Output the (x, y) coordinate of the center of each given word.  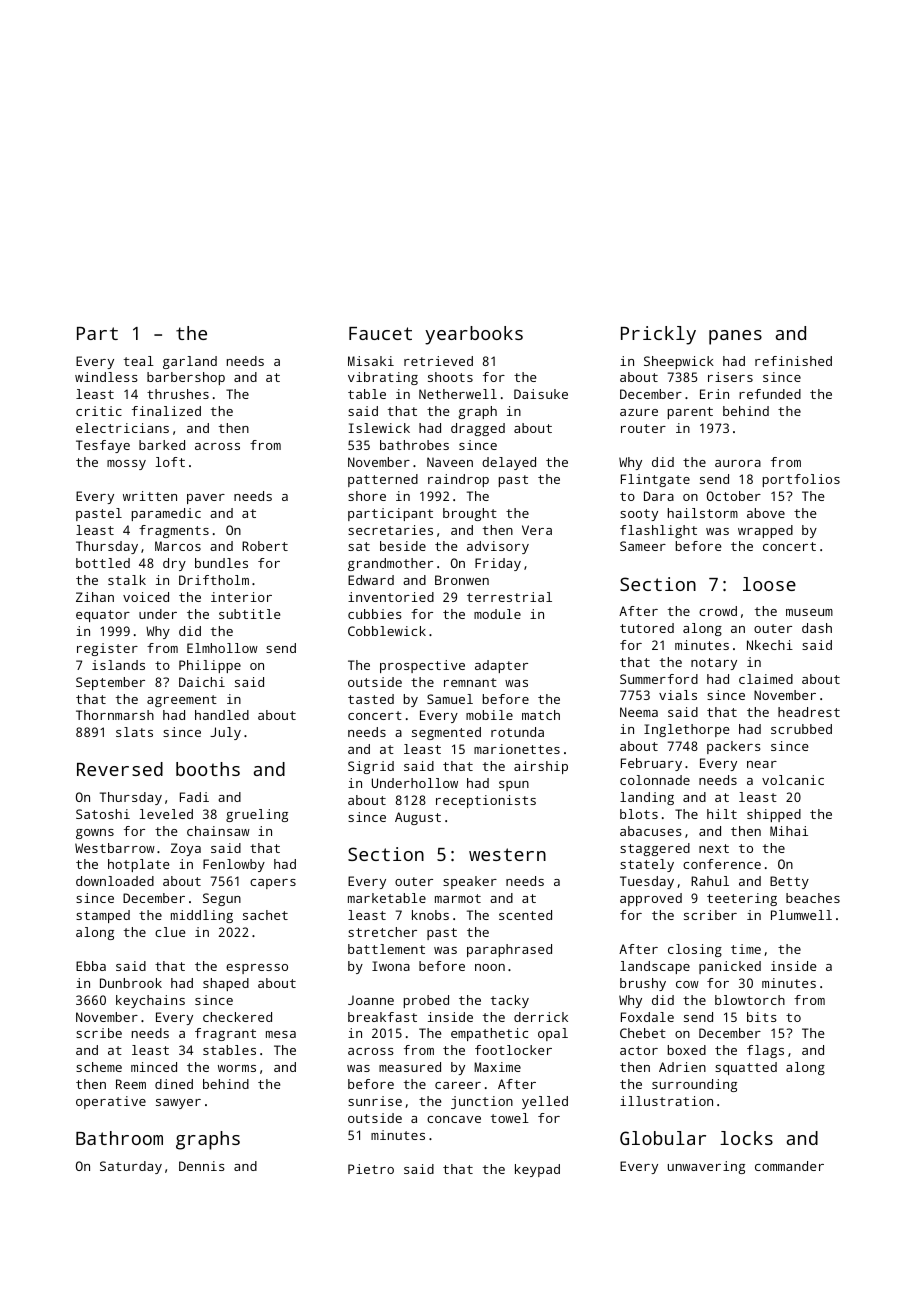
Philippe (210, 666)
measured (410, 1067)
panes (735, 337)
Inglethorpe (686, 730)
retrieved (438, 361)
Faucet (380, 333)
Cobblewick (387, 631)
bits (762, 1017)
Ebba (91, 966)
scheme (99, 1067)
